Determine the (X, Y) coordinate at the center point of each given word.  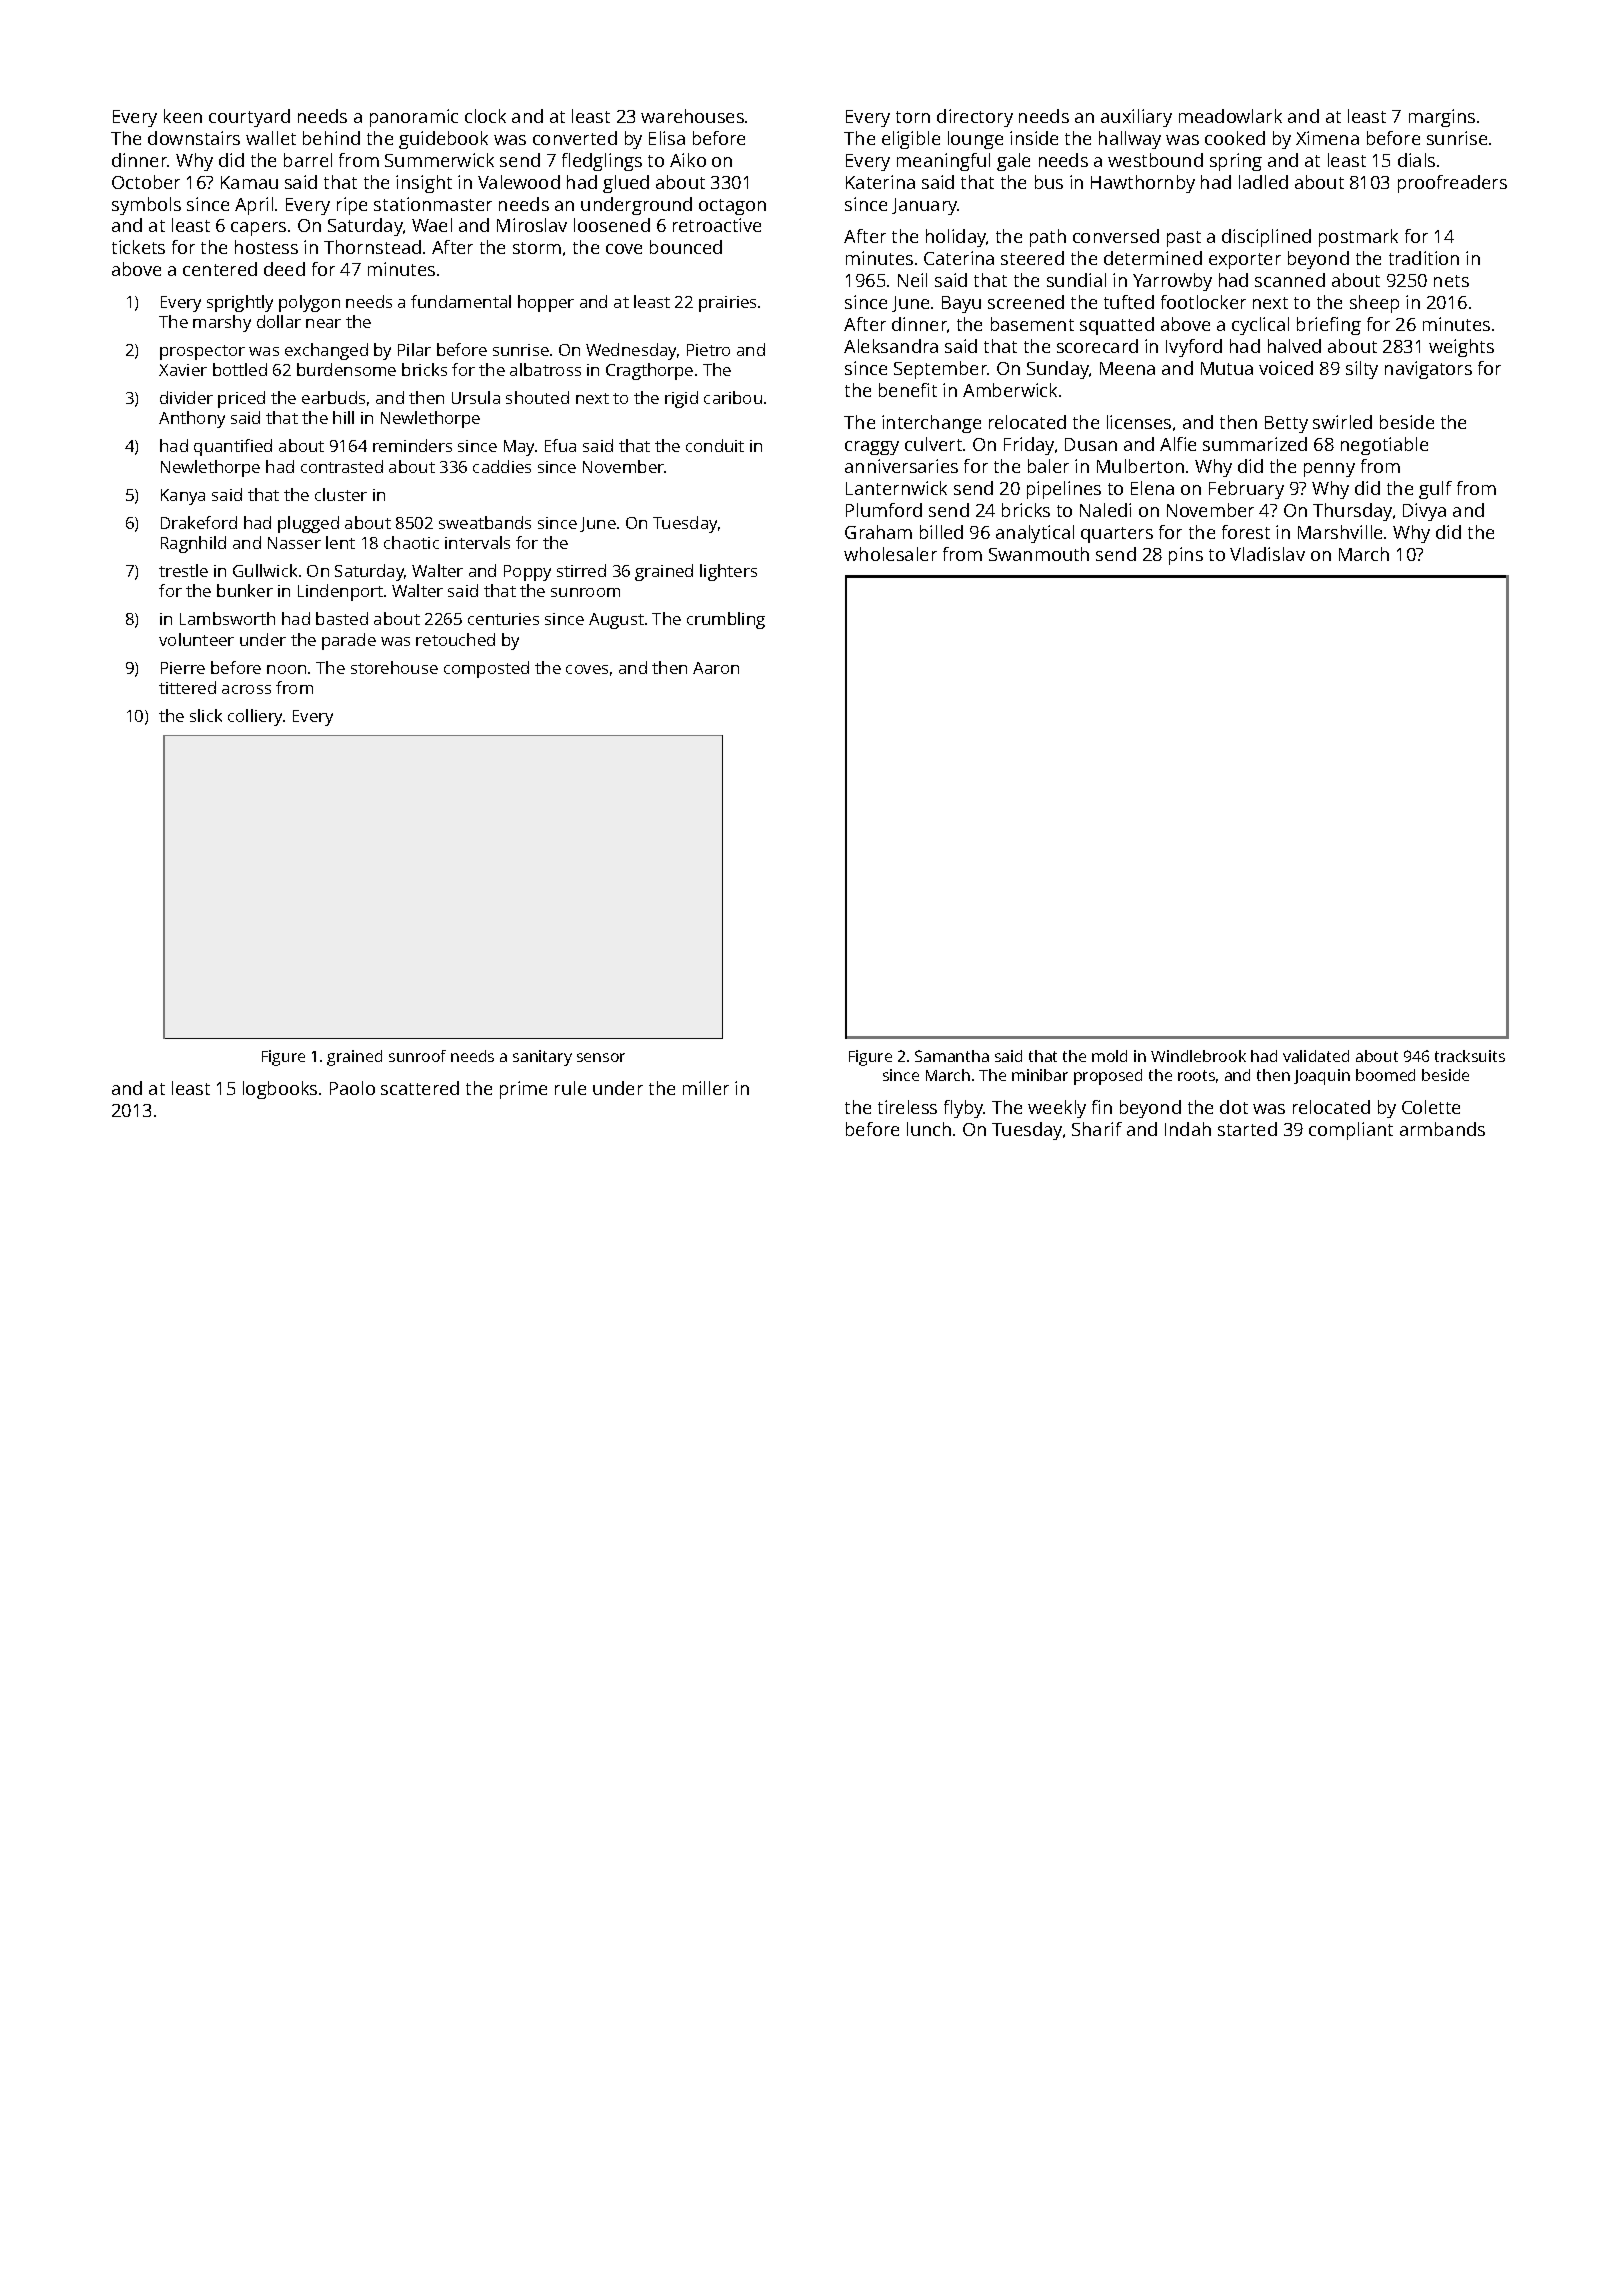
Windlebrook (1198, 1056)
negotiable (1384, 446)
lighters (728, 572)
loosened (612, 225)
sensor (601, 1057)
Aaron (716, 668)
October (146, 182)
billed (941, 532)
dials (1416, 160)
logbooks (280, 1090)
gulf (1435, 490)
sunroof (417, 1056)
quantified (233, 447)
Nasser (294, 543)
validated (1316, 1056)
